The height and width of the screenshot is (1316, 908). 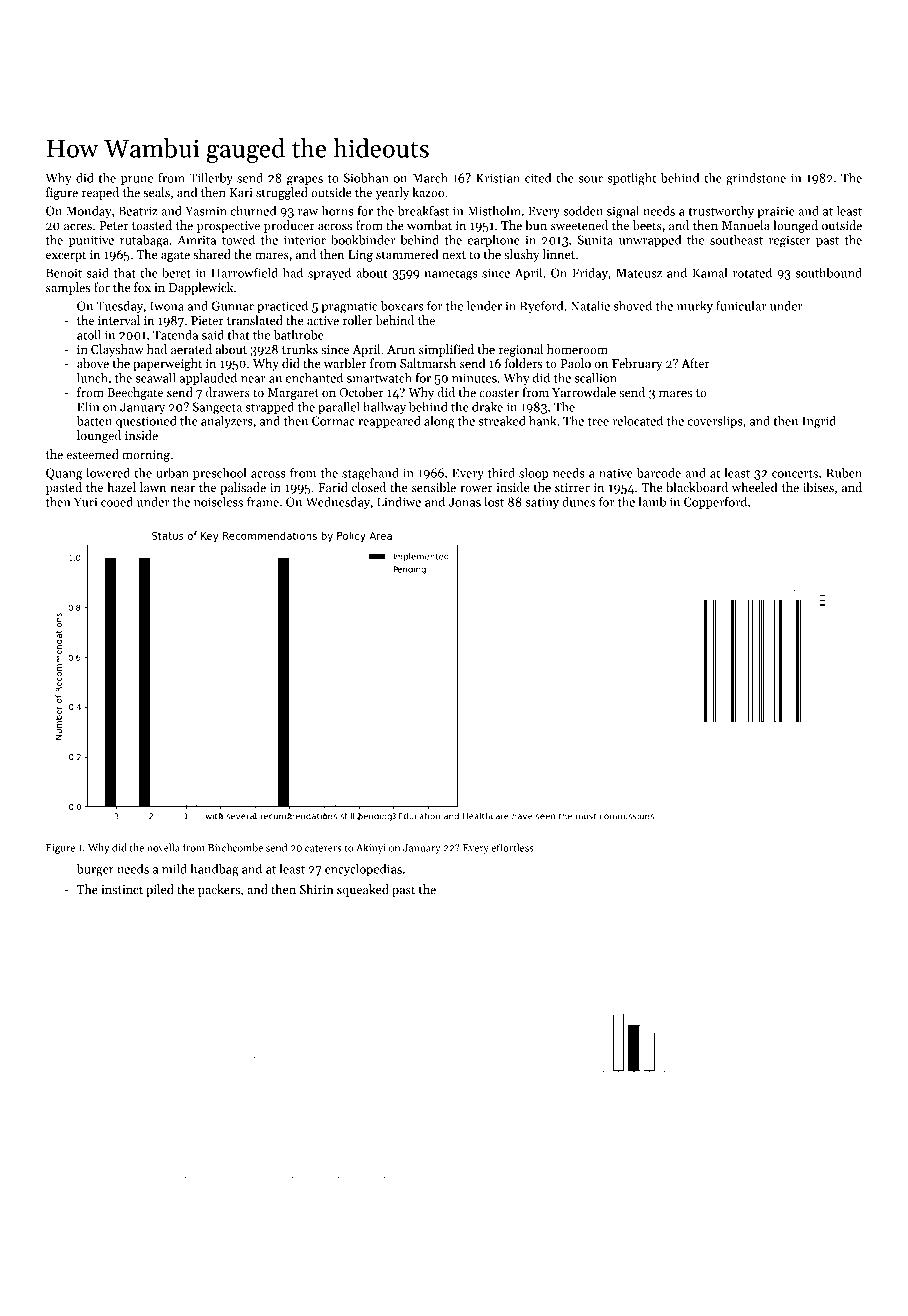 What do you see at coordinates (117, 502) in the screenshot?
I see `cooed` at bounding box center [117, 502].
